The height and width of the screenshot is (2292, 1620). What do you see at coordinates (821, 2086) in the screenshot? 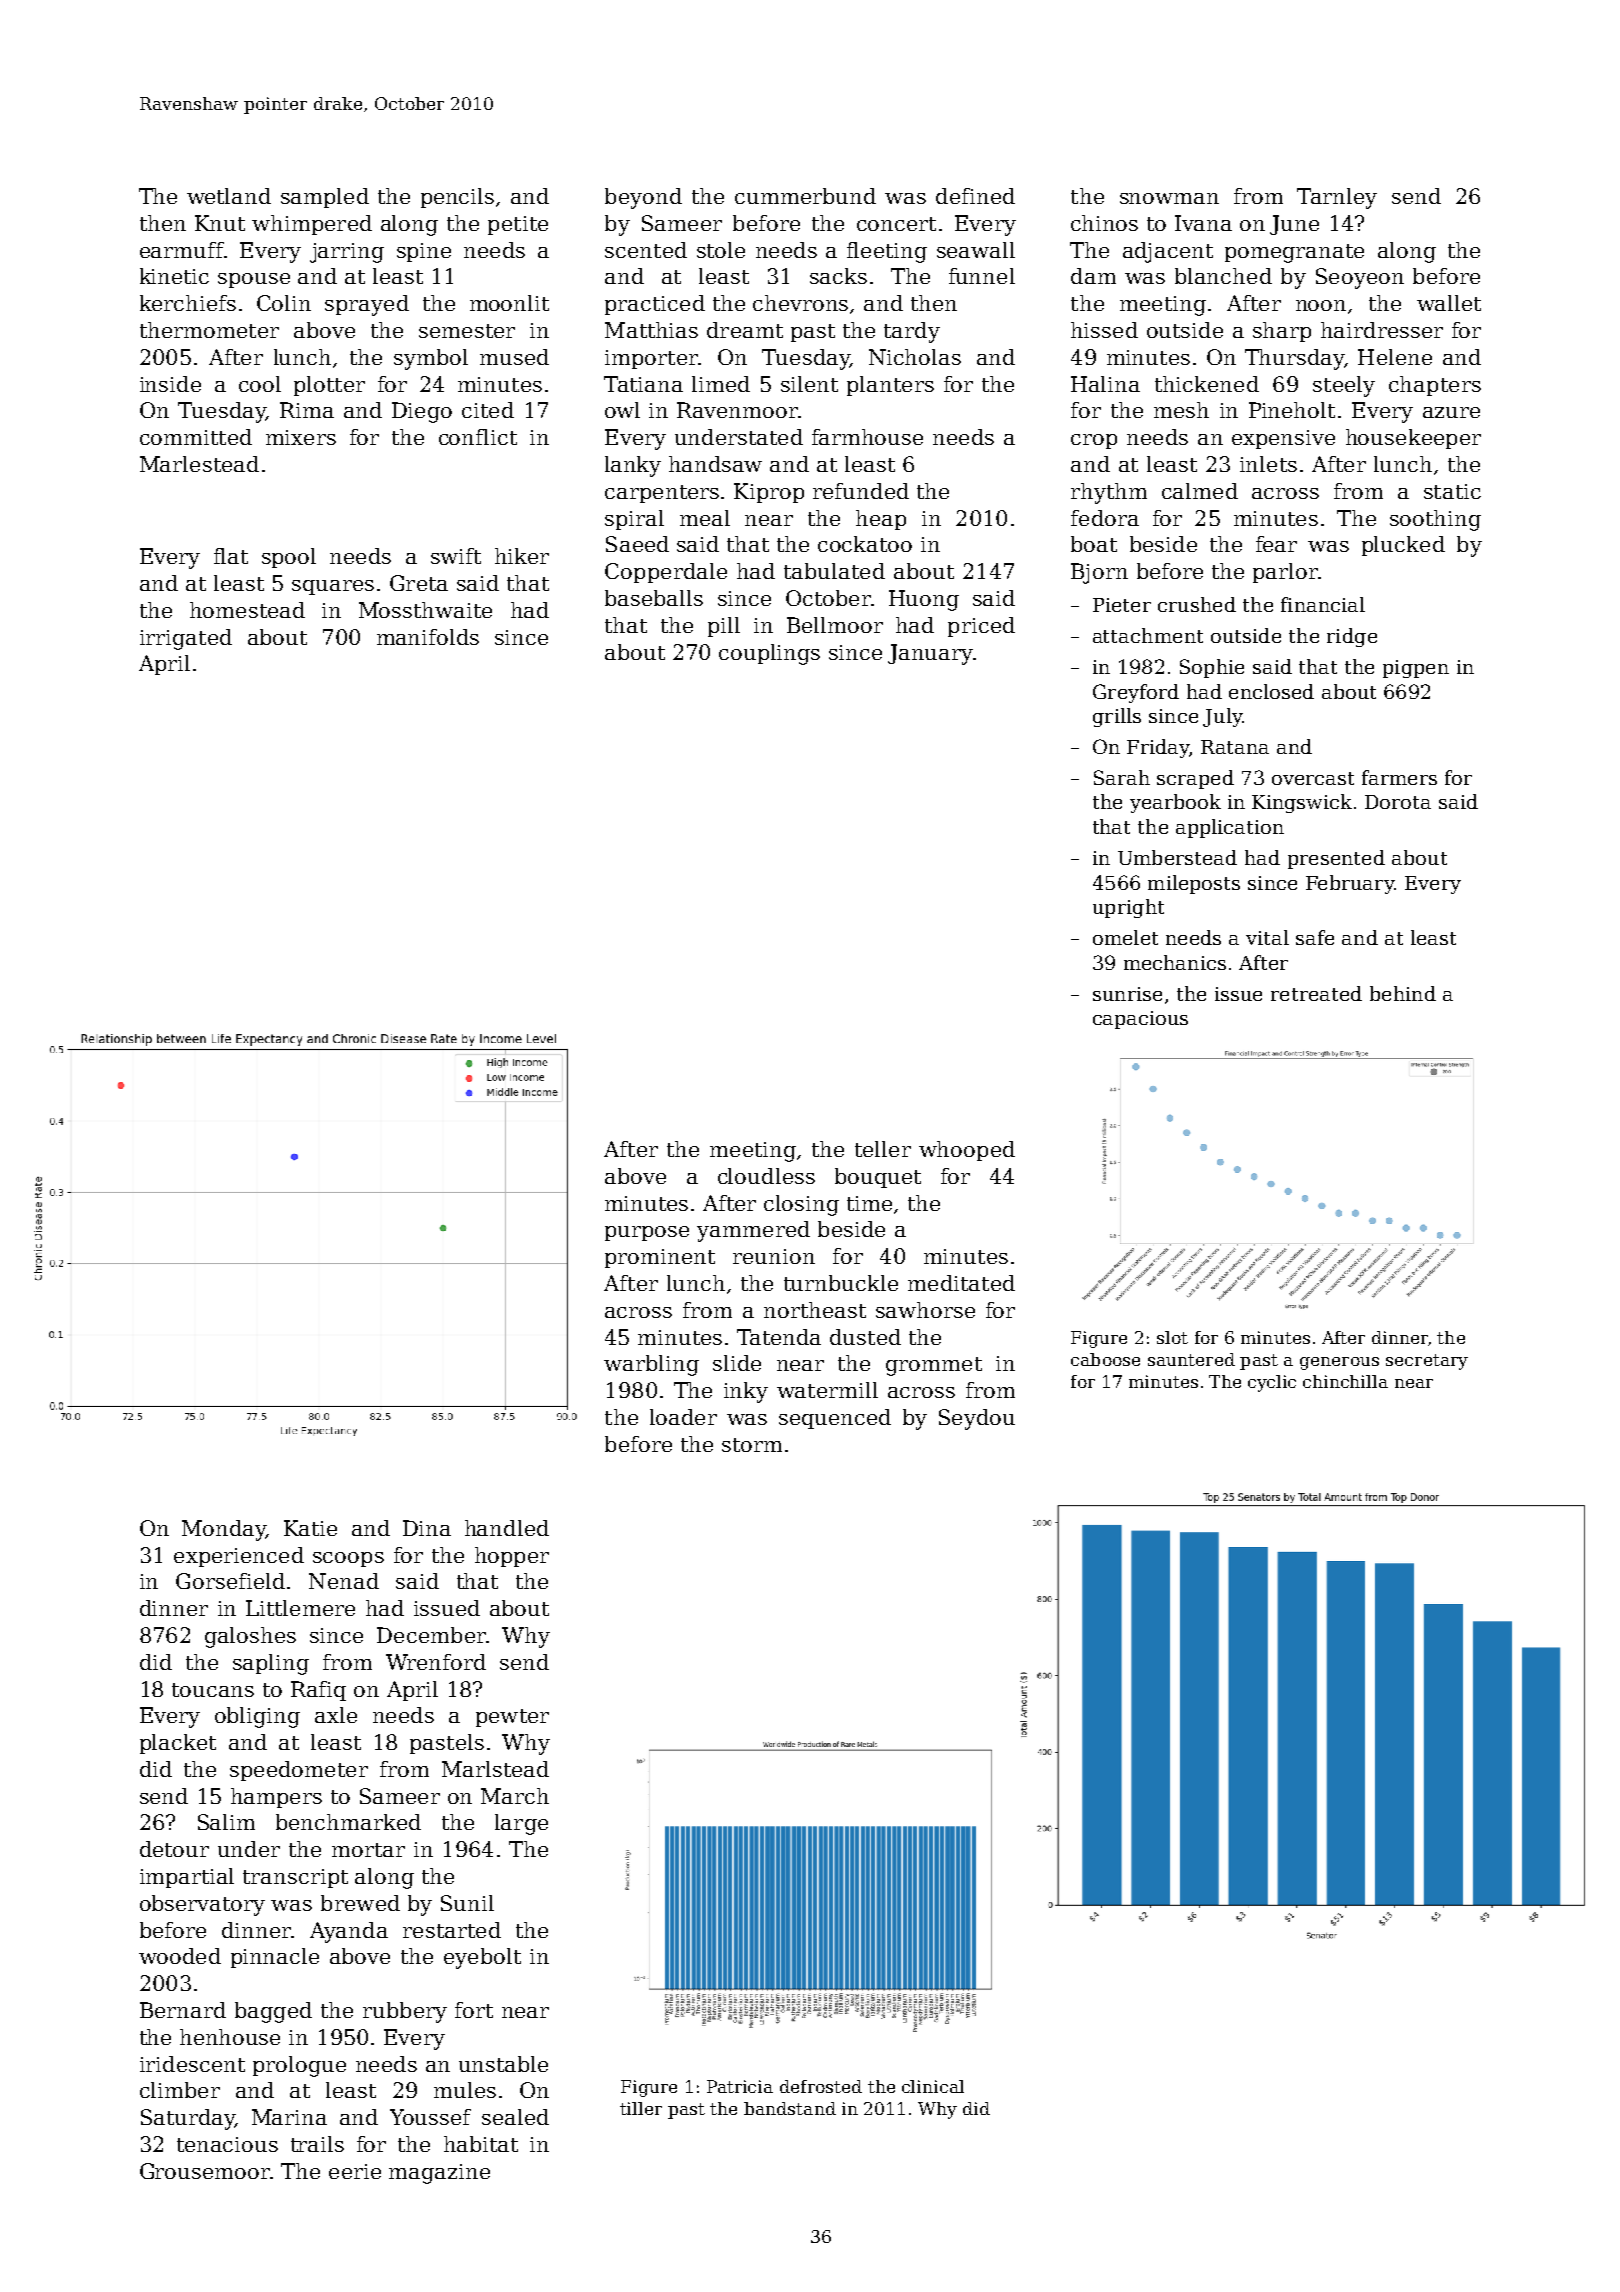
I see `defrosted` at bounding box center [821, 2086].
